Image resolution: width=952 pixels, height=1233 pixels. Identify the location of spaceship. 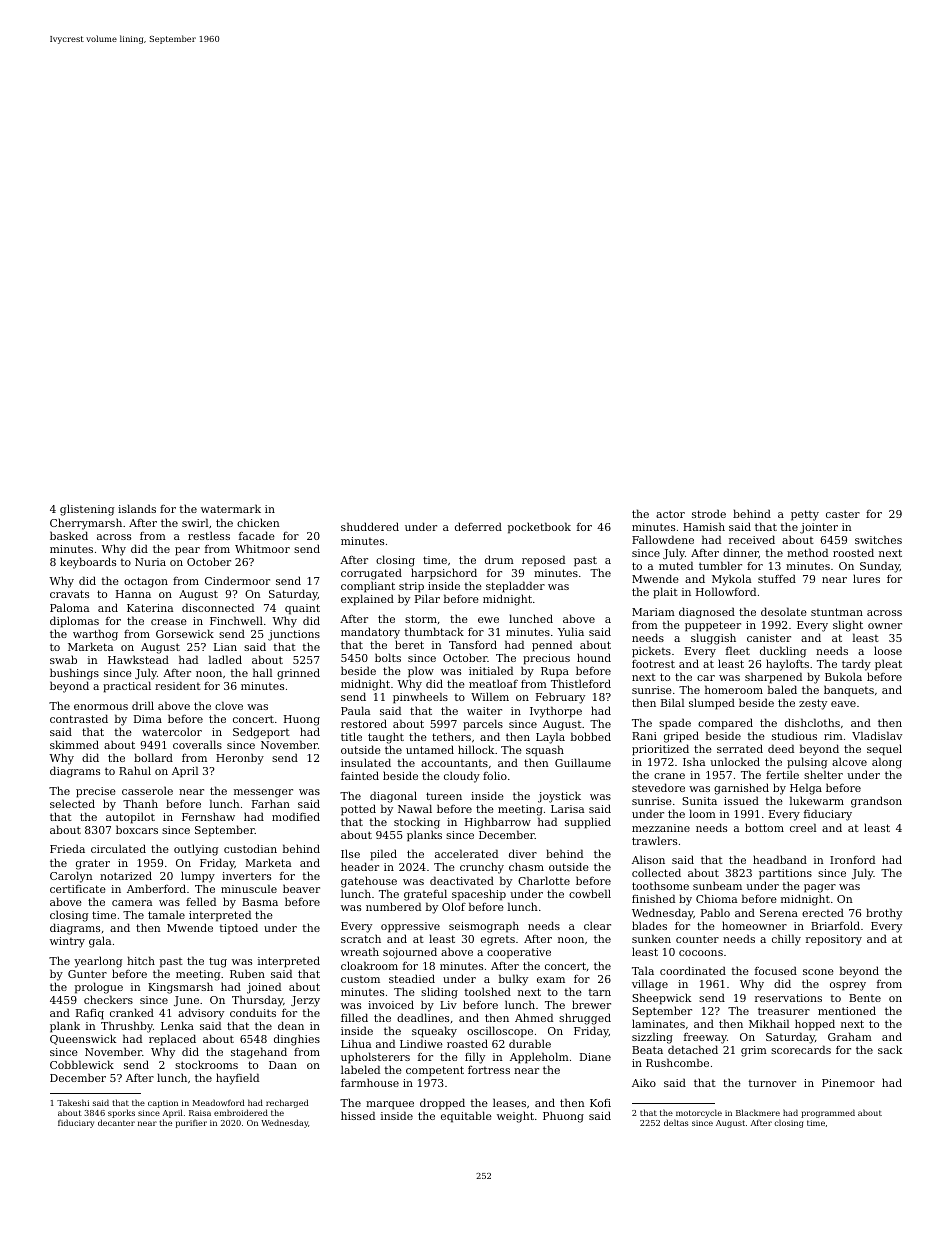
(479, 895).
